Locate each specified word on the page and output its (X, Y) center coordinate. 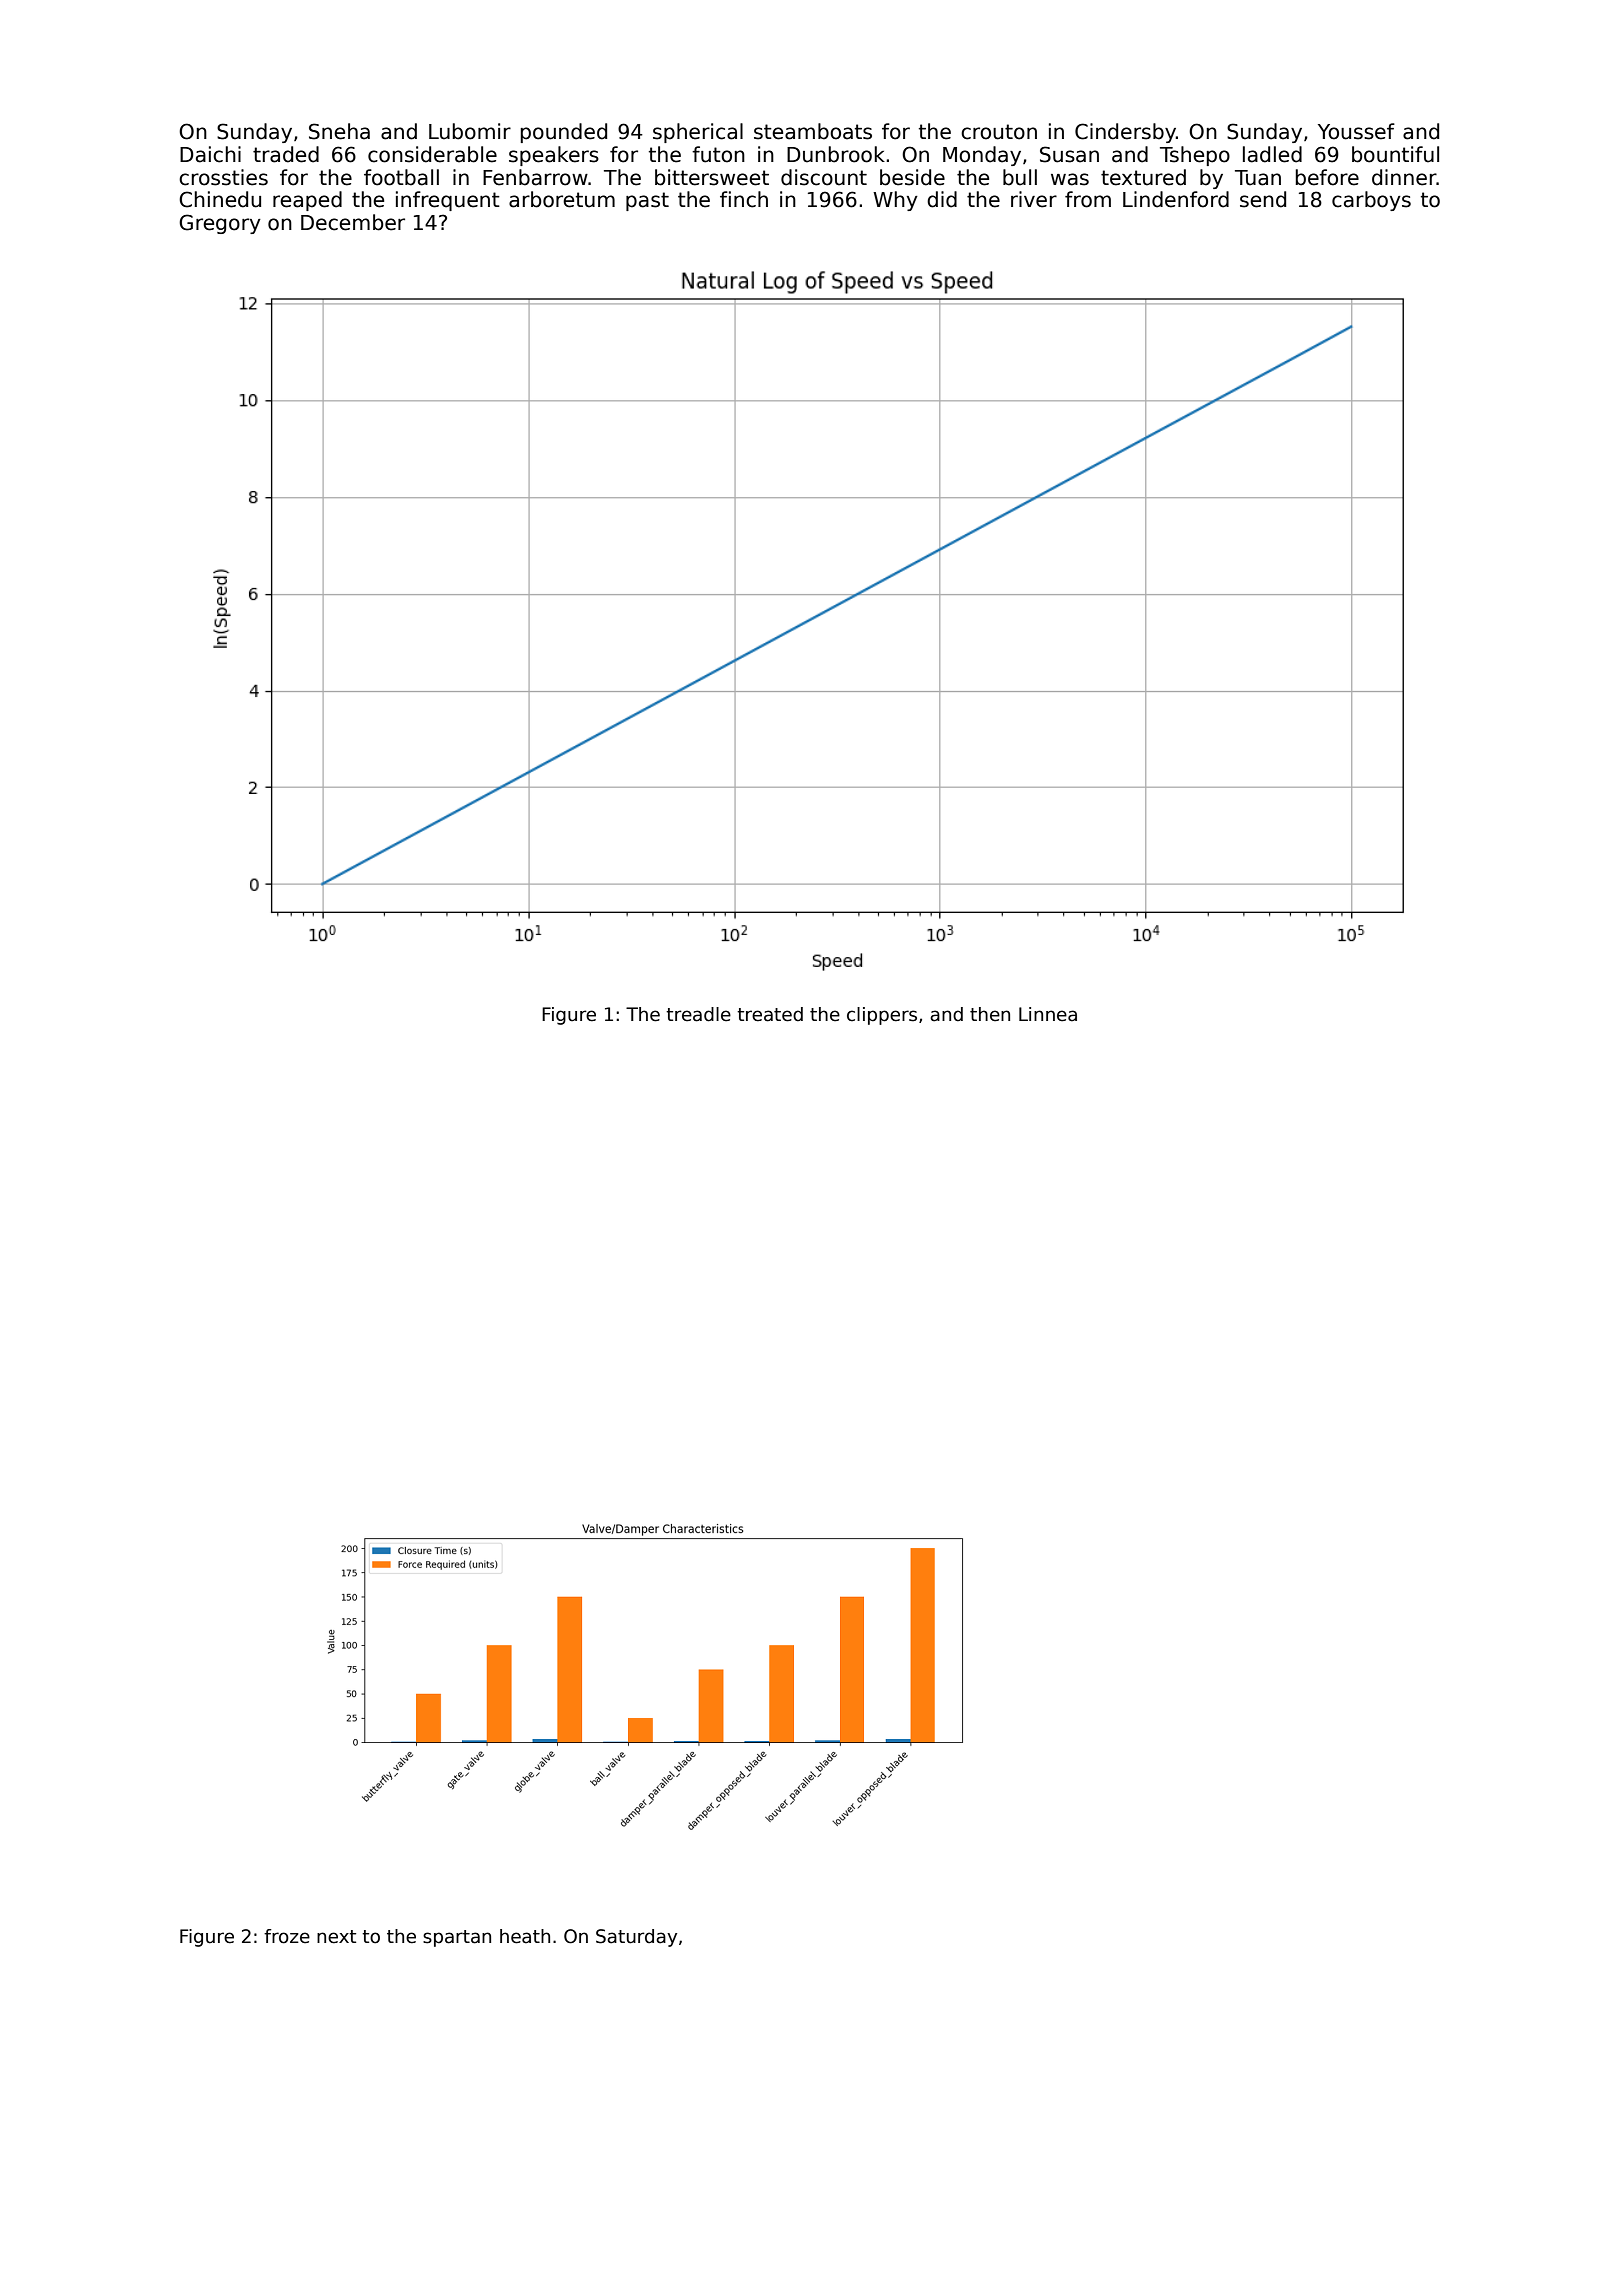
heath (525, 1936)
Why (895, 201)
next (336, 1937)
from (1088, 199)
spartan (457, 1938)
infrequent (448, 201)
